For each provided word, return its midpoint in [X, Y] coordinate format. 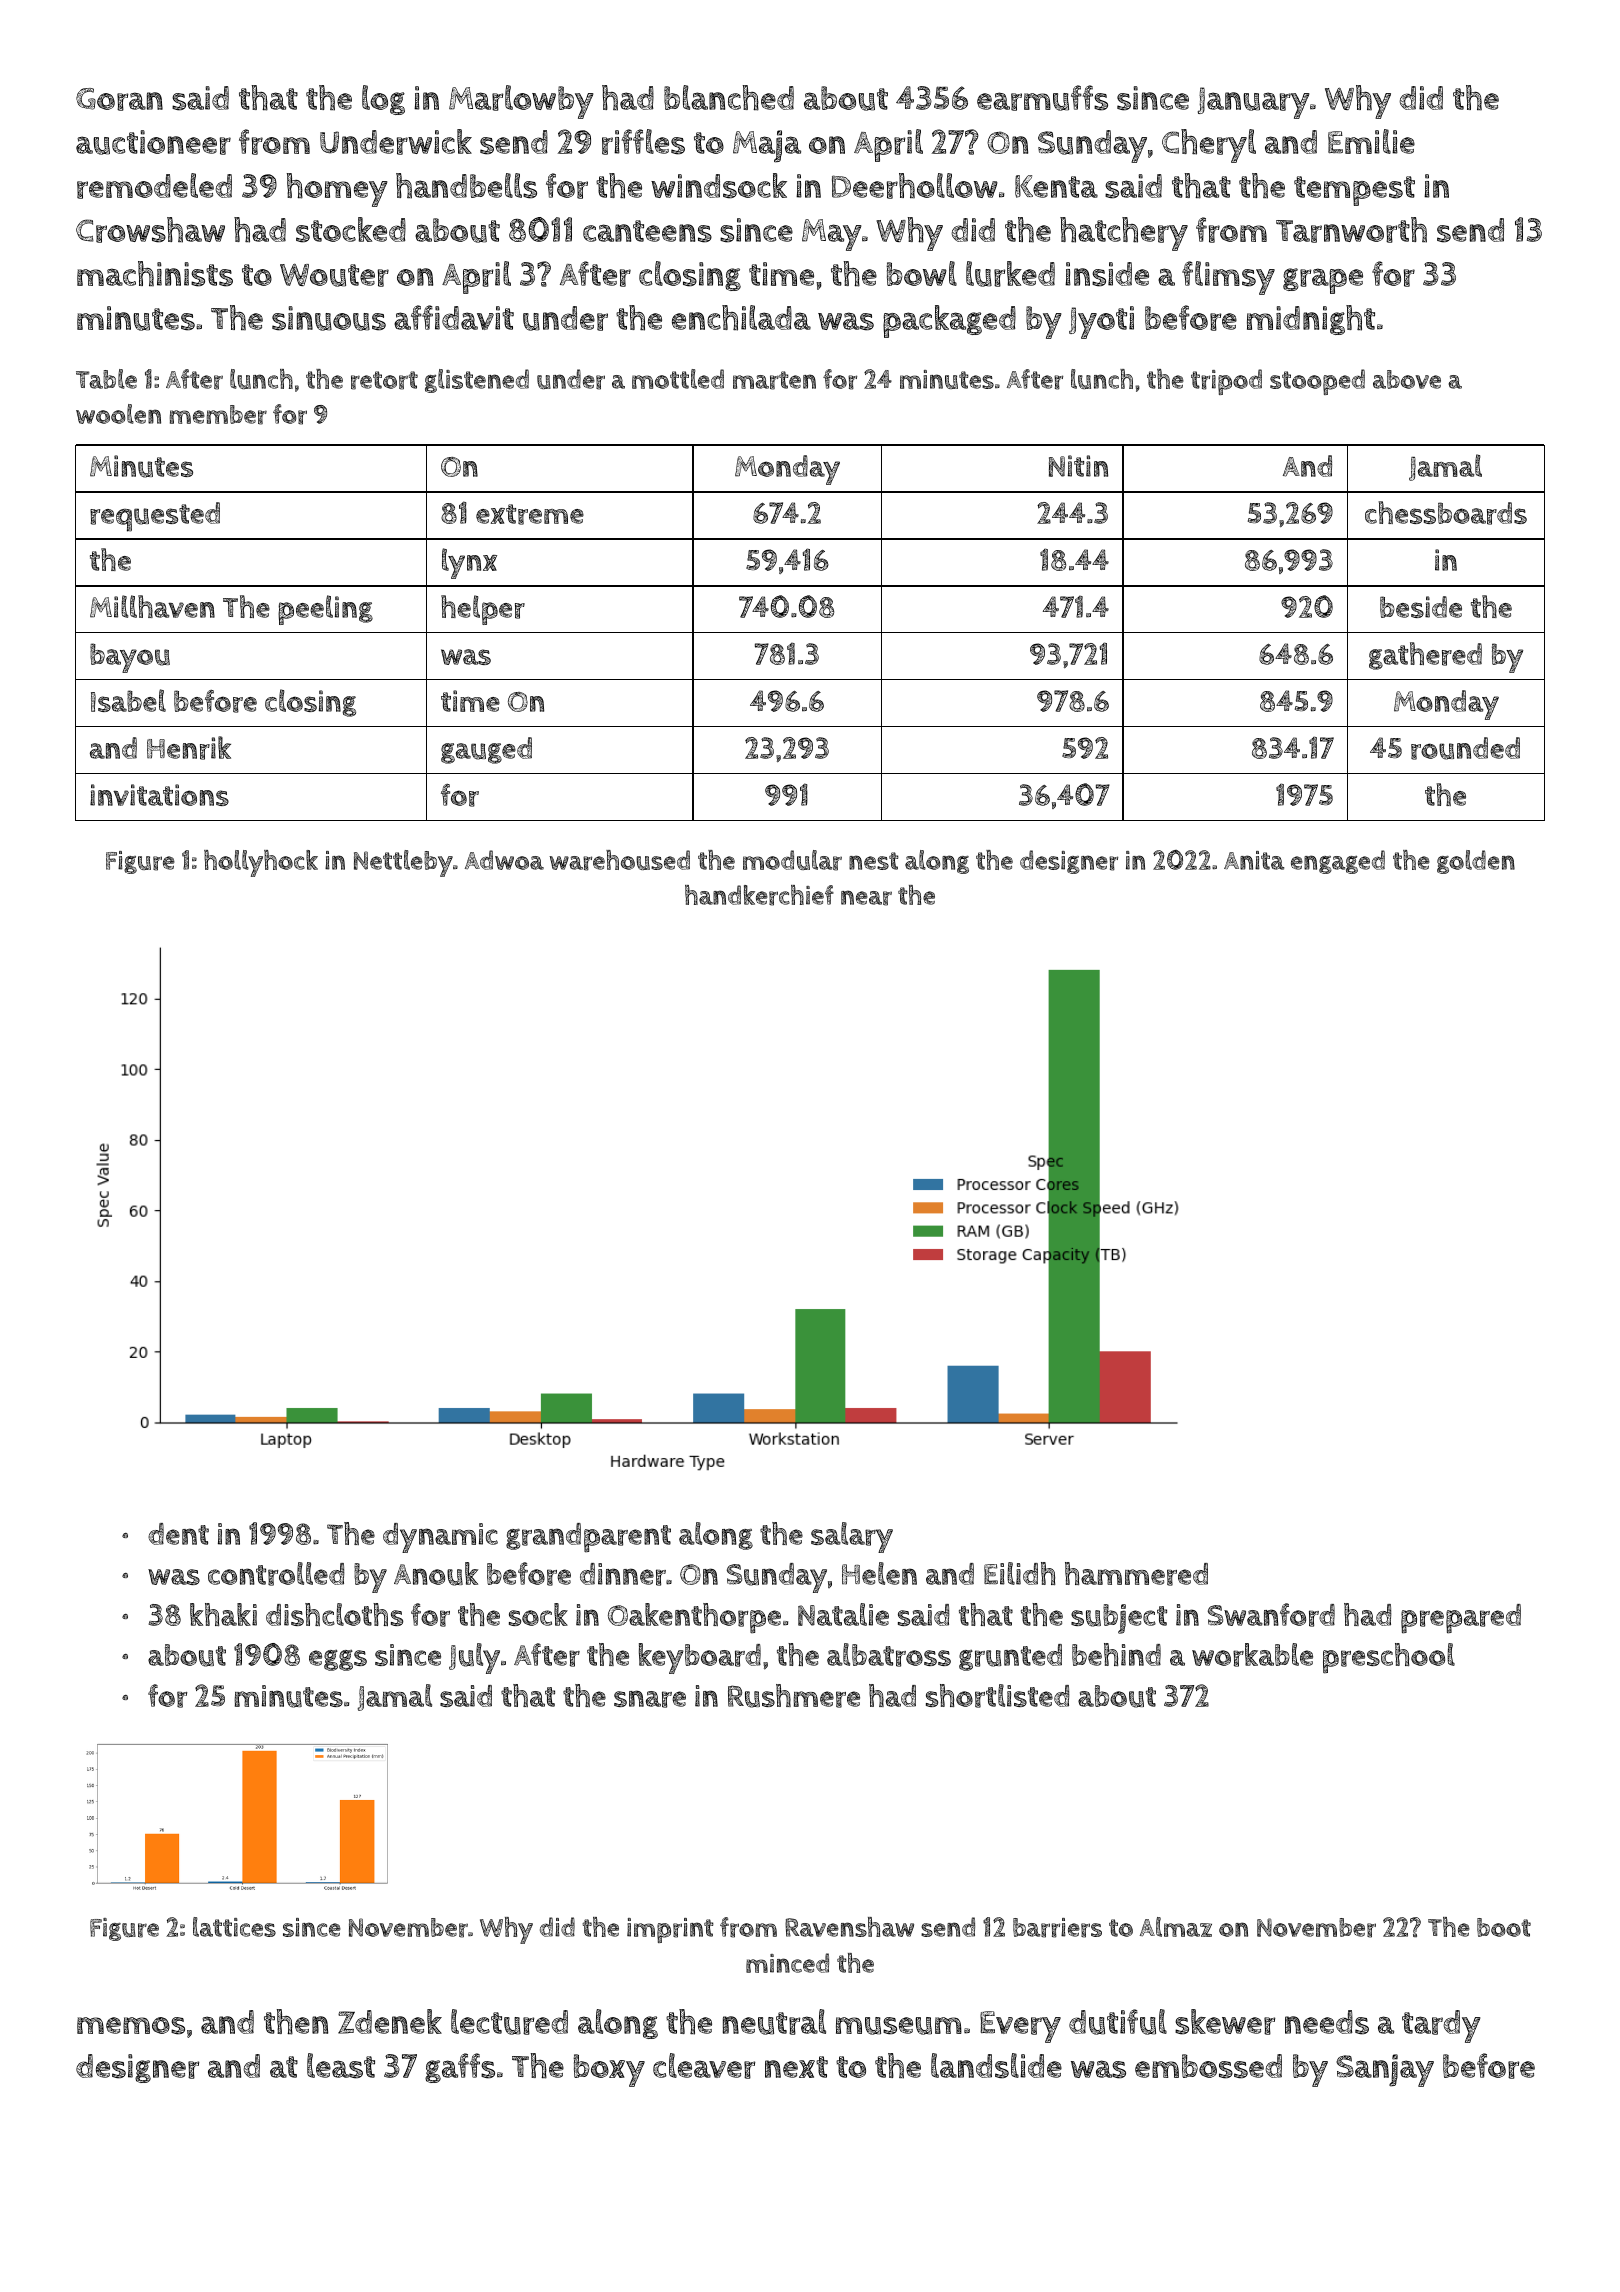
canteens [647, 231]
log [383, 100]
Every [1020, 2027]
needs [1327, 2022]
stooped [1317, 382]
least [341, 2066]
